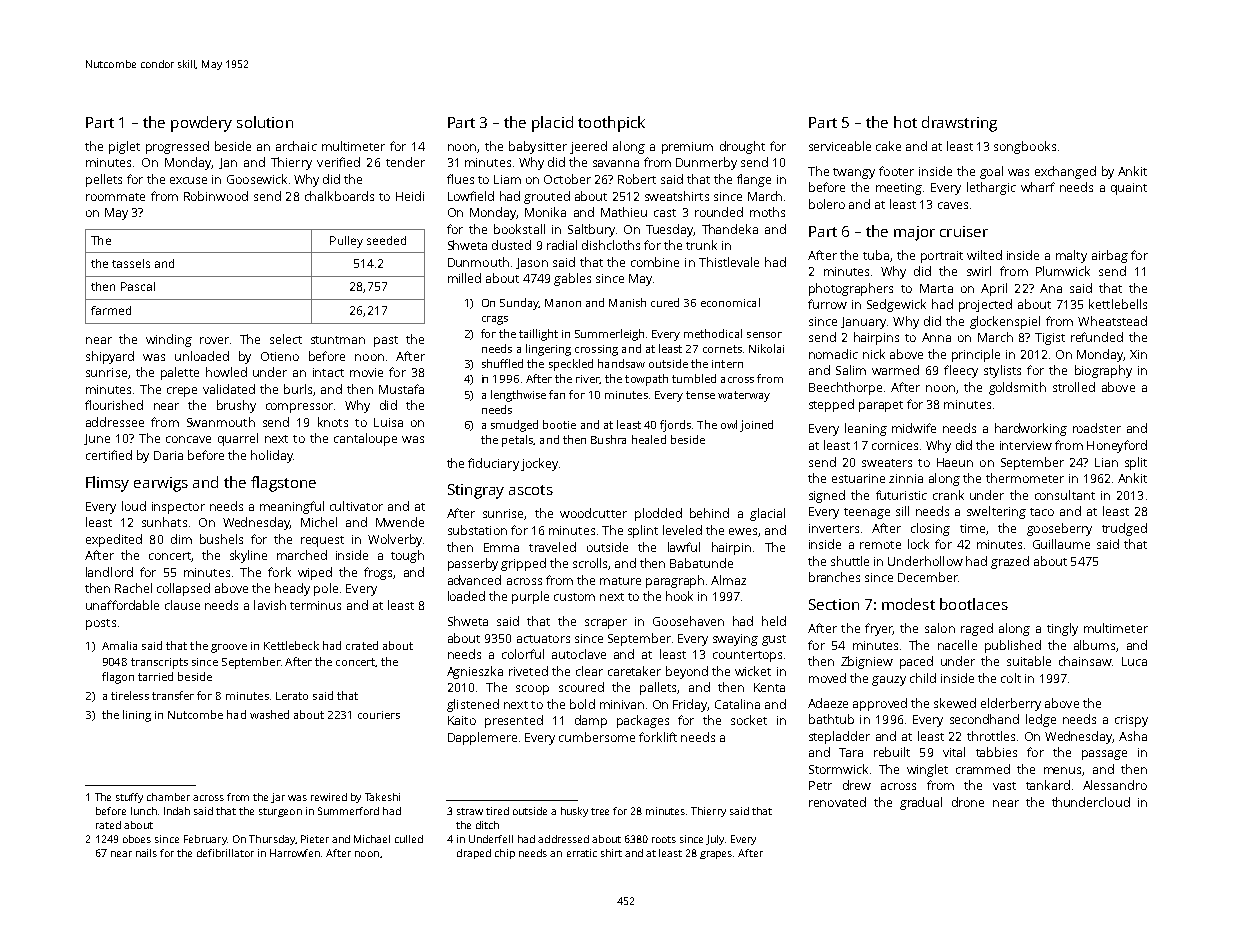 This page has height=952, width=1233. Describe the element at coordinates (319, 522) in the page. I see `Michel` at that location.
